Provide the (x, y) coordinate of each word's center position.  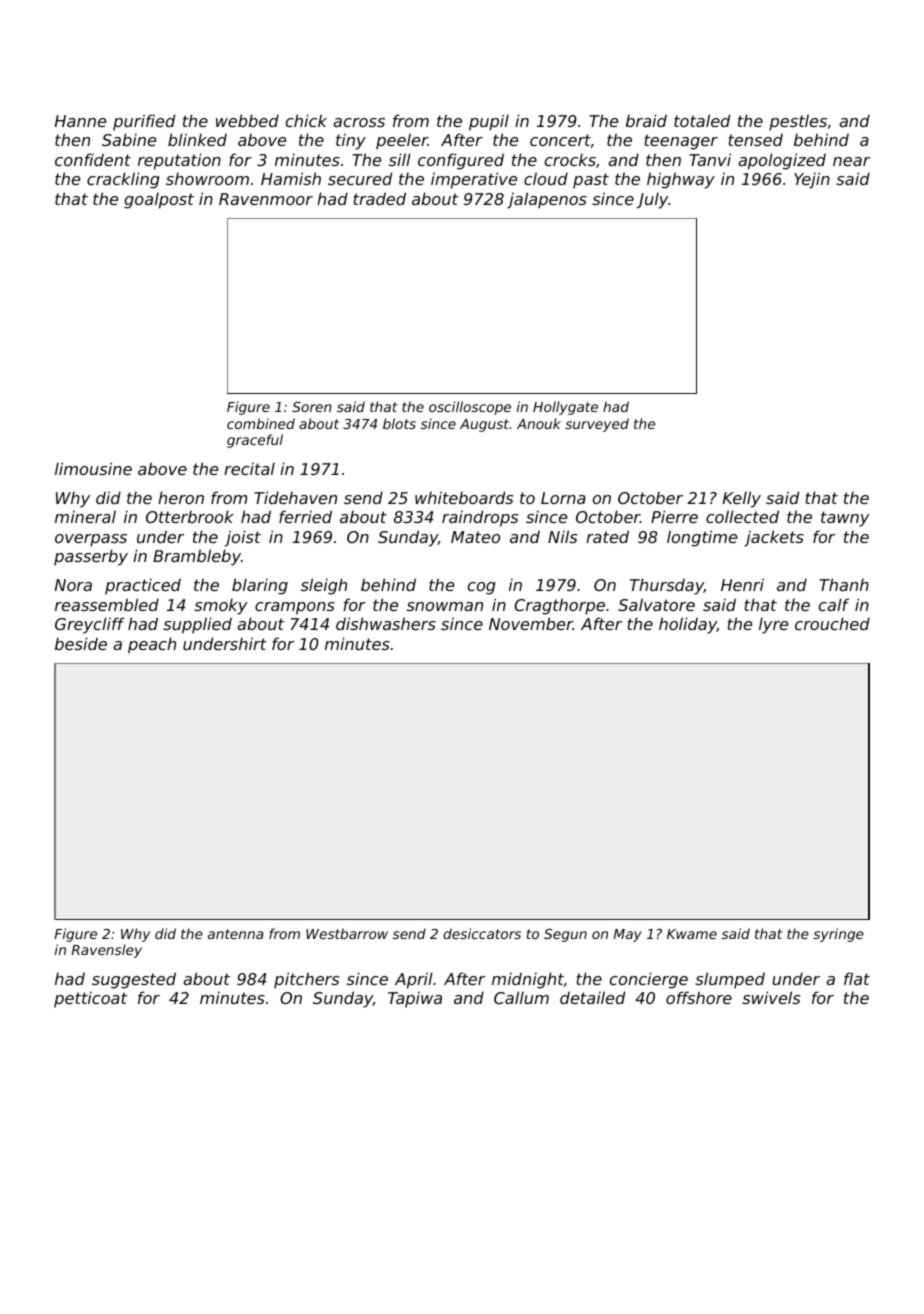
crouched (832, 623)
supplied (197, 625)
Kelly (742, 499)
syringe (838, 935)
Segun (565, 935)
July (652, 200)
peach (152, 645)
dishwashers (386, 623)
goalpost (159, 200)
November (531, 623)
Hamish (291, 178)
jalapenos (547, 200)
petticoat (90, 999)
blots (399, 423)
